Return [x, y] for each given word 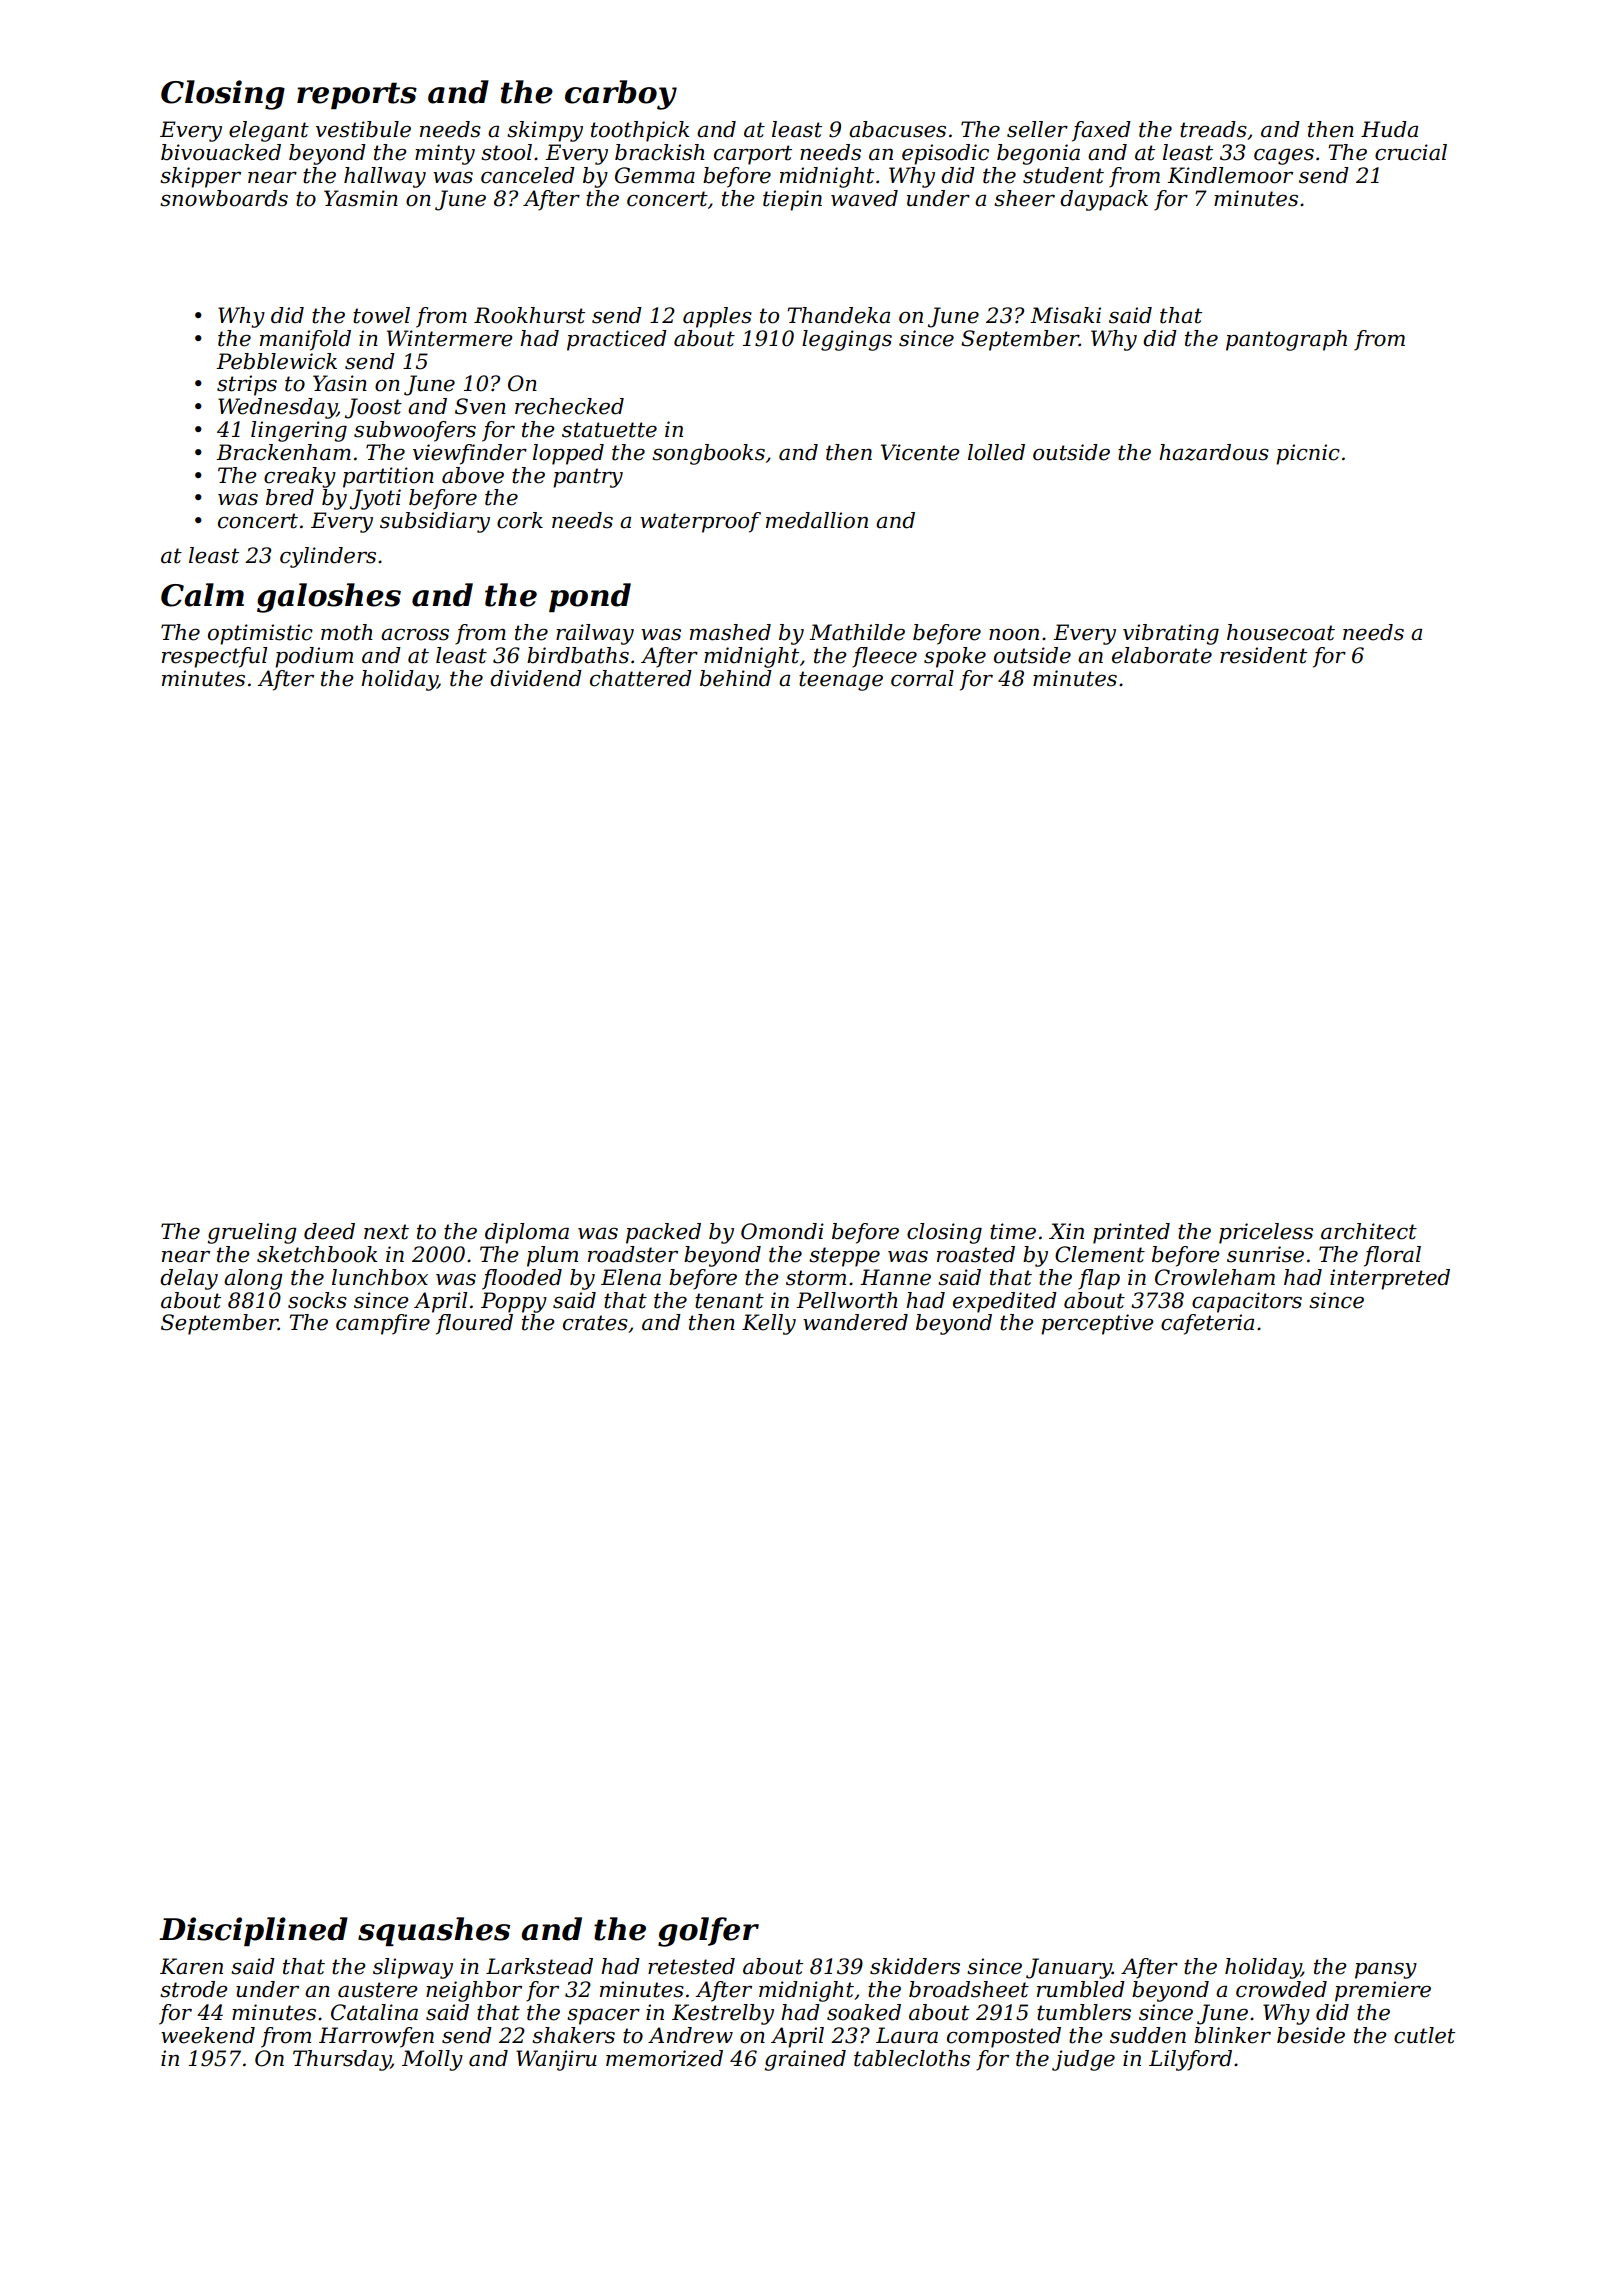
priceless [1266, 1233]
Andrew [690, 2035]
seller [1037, 129]
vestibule [363, 129]
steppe [844, 1257]
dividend [536, 678]
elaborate [1162, 655]
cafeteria [1207, 1324]
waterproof [700, 522]
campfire [383, 1324]
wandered [855, 1322]
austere [378, 1990]
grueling [252, 1233]
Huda [1389, 129]
